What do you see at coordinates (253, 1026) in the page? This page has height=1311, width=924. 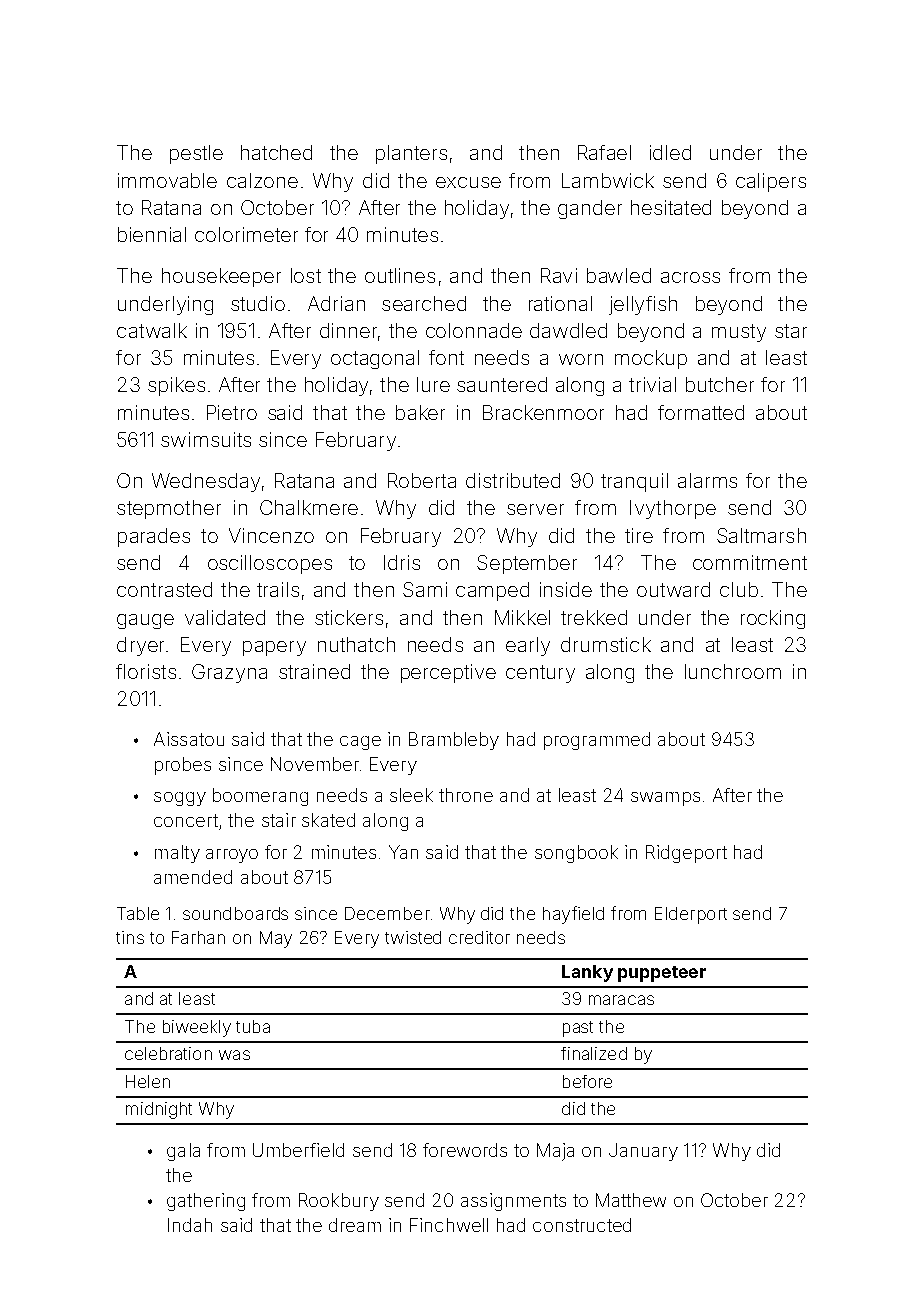 I see `tuba` at bounding box center [253, 1026].
